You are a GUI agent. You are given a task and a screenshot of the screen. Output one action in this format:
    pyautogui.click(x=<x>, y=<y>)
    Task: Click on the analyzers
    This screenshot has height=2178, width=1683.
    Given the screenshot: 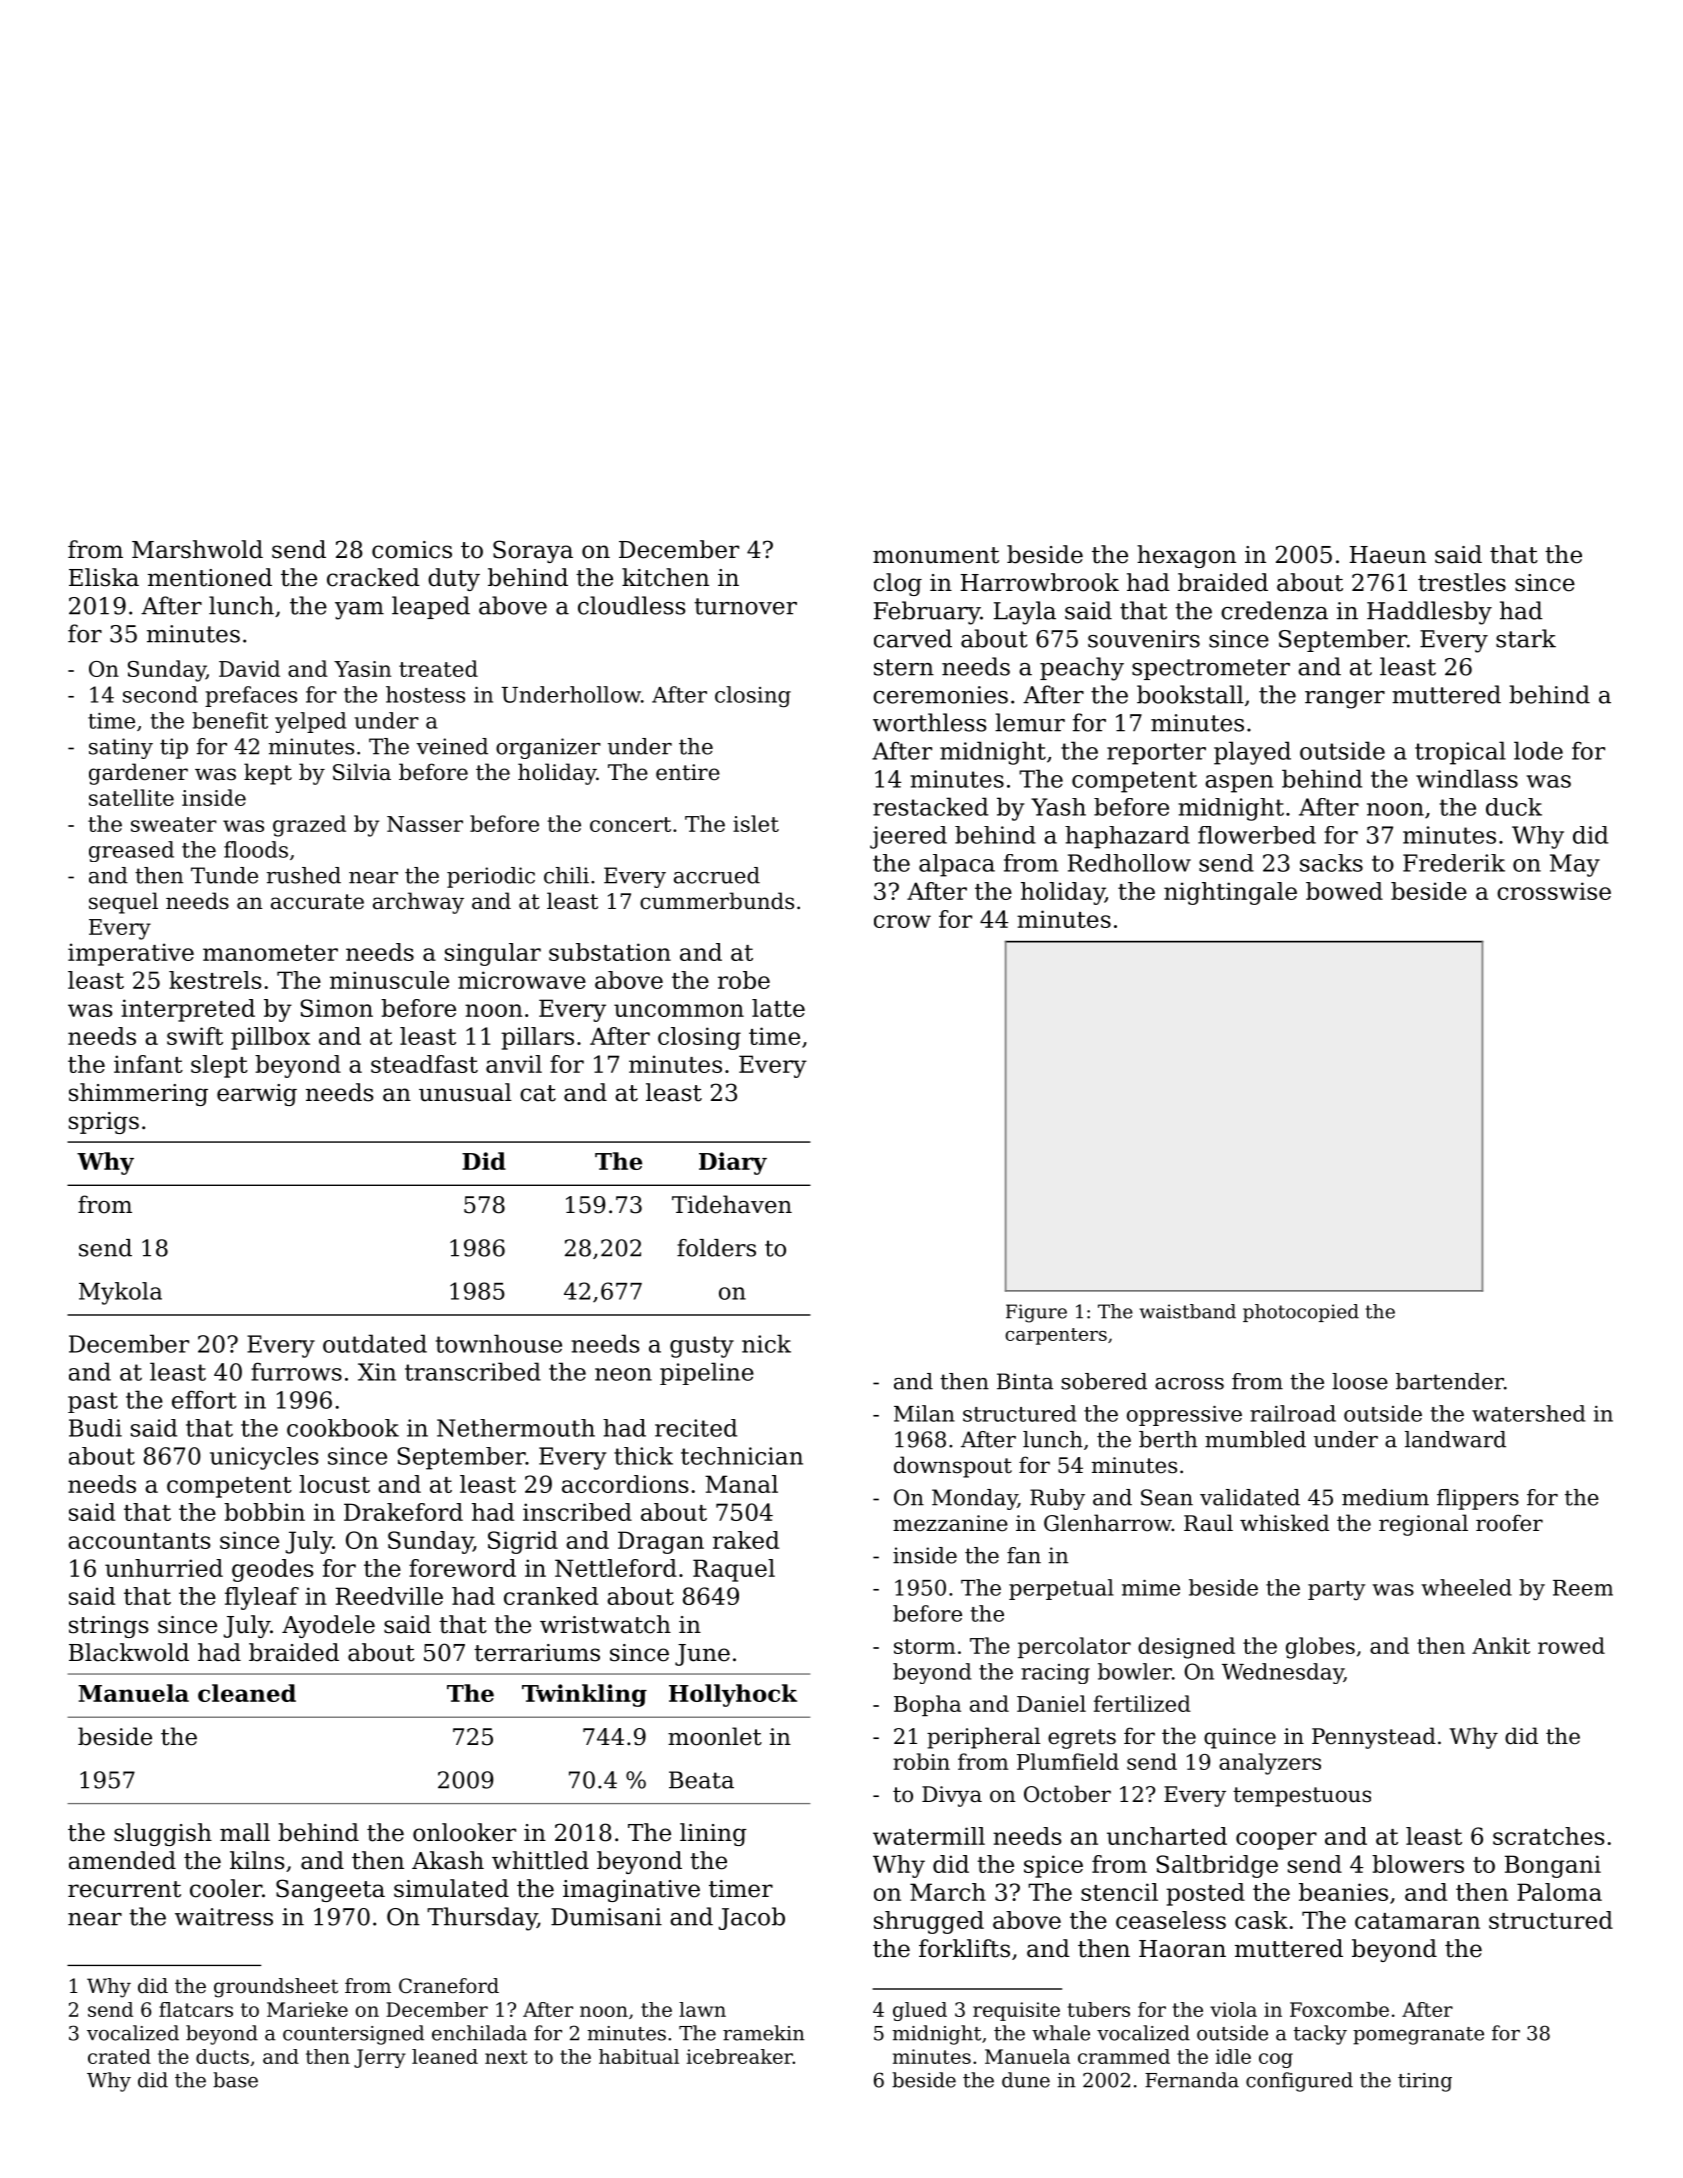 What is the action you would take?
    pyautogui.click(x=1270, y=1764)
